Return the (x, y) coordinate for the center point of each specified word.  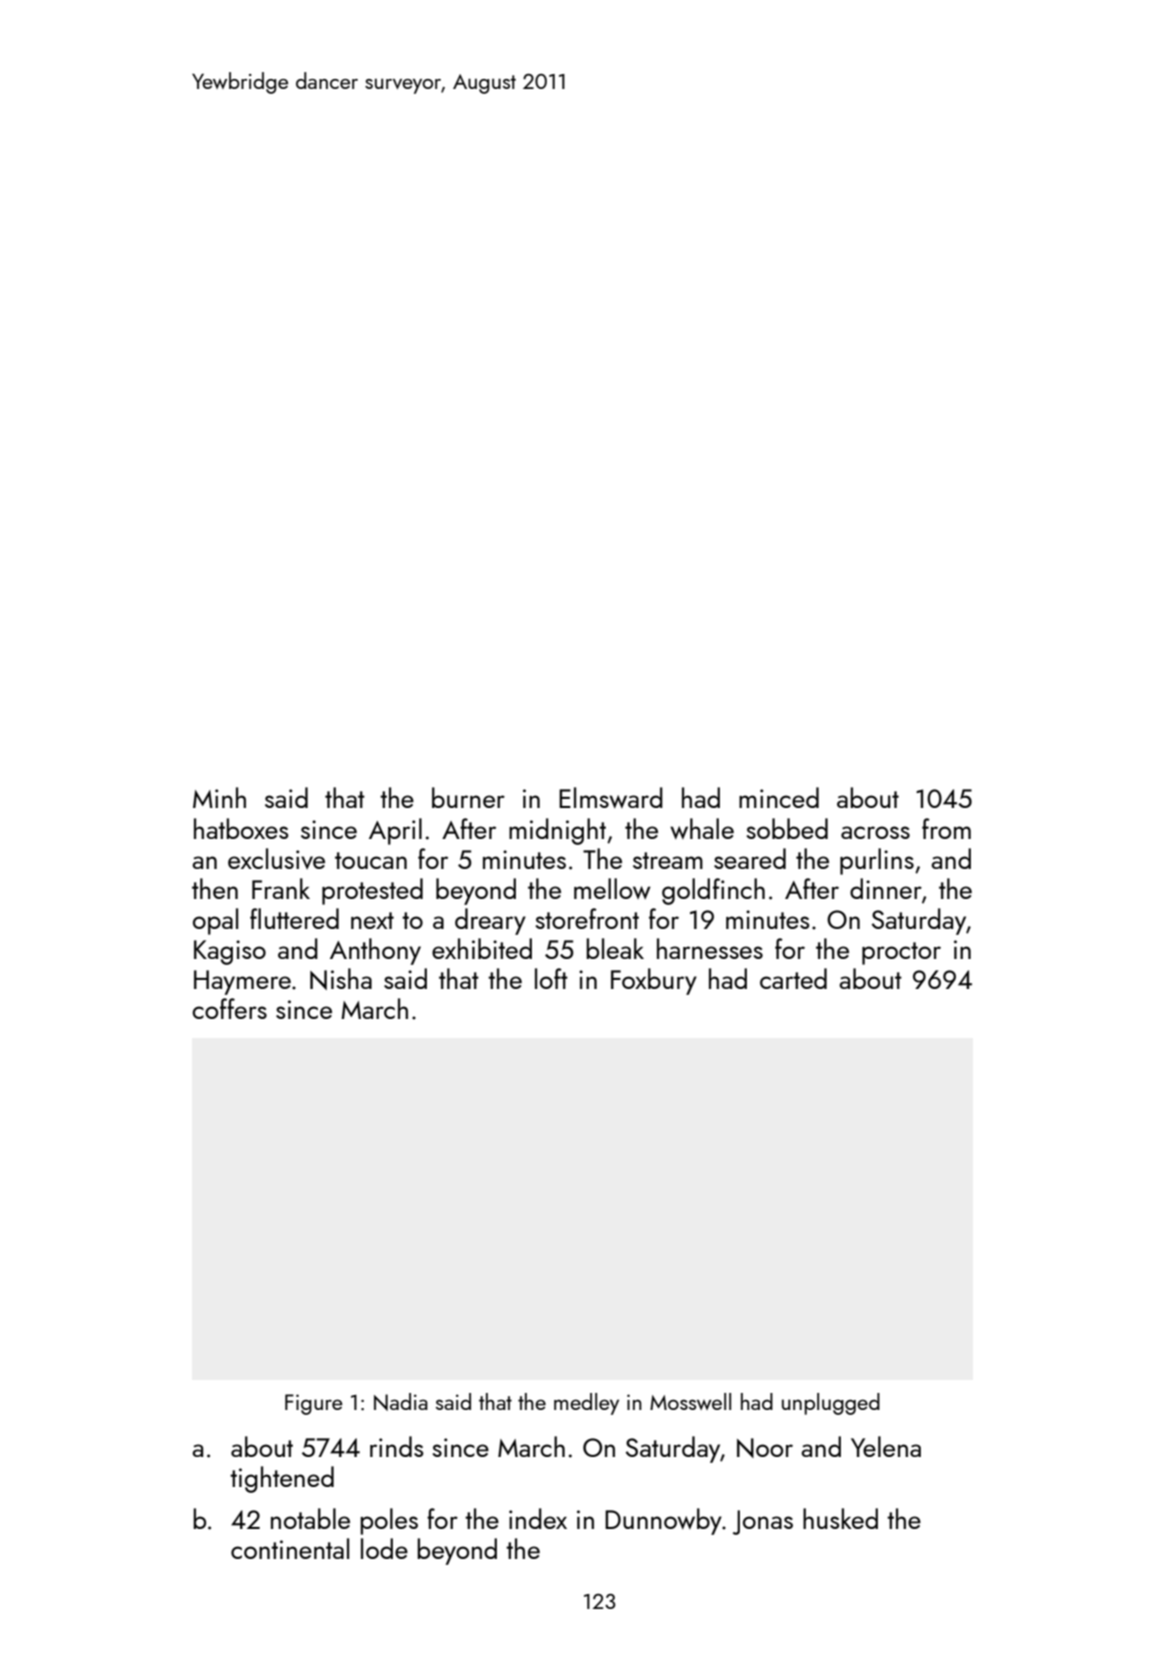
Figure (314, 1404)
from (946, 828)
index (538, 1518)
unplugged (831, 1404)
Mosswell (690, 1401)
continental (290, 1548)
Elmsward (611, 797)
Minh (219, 797)
